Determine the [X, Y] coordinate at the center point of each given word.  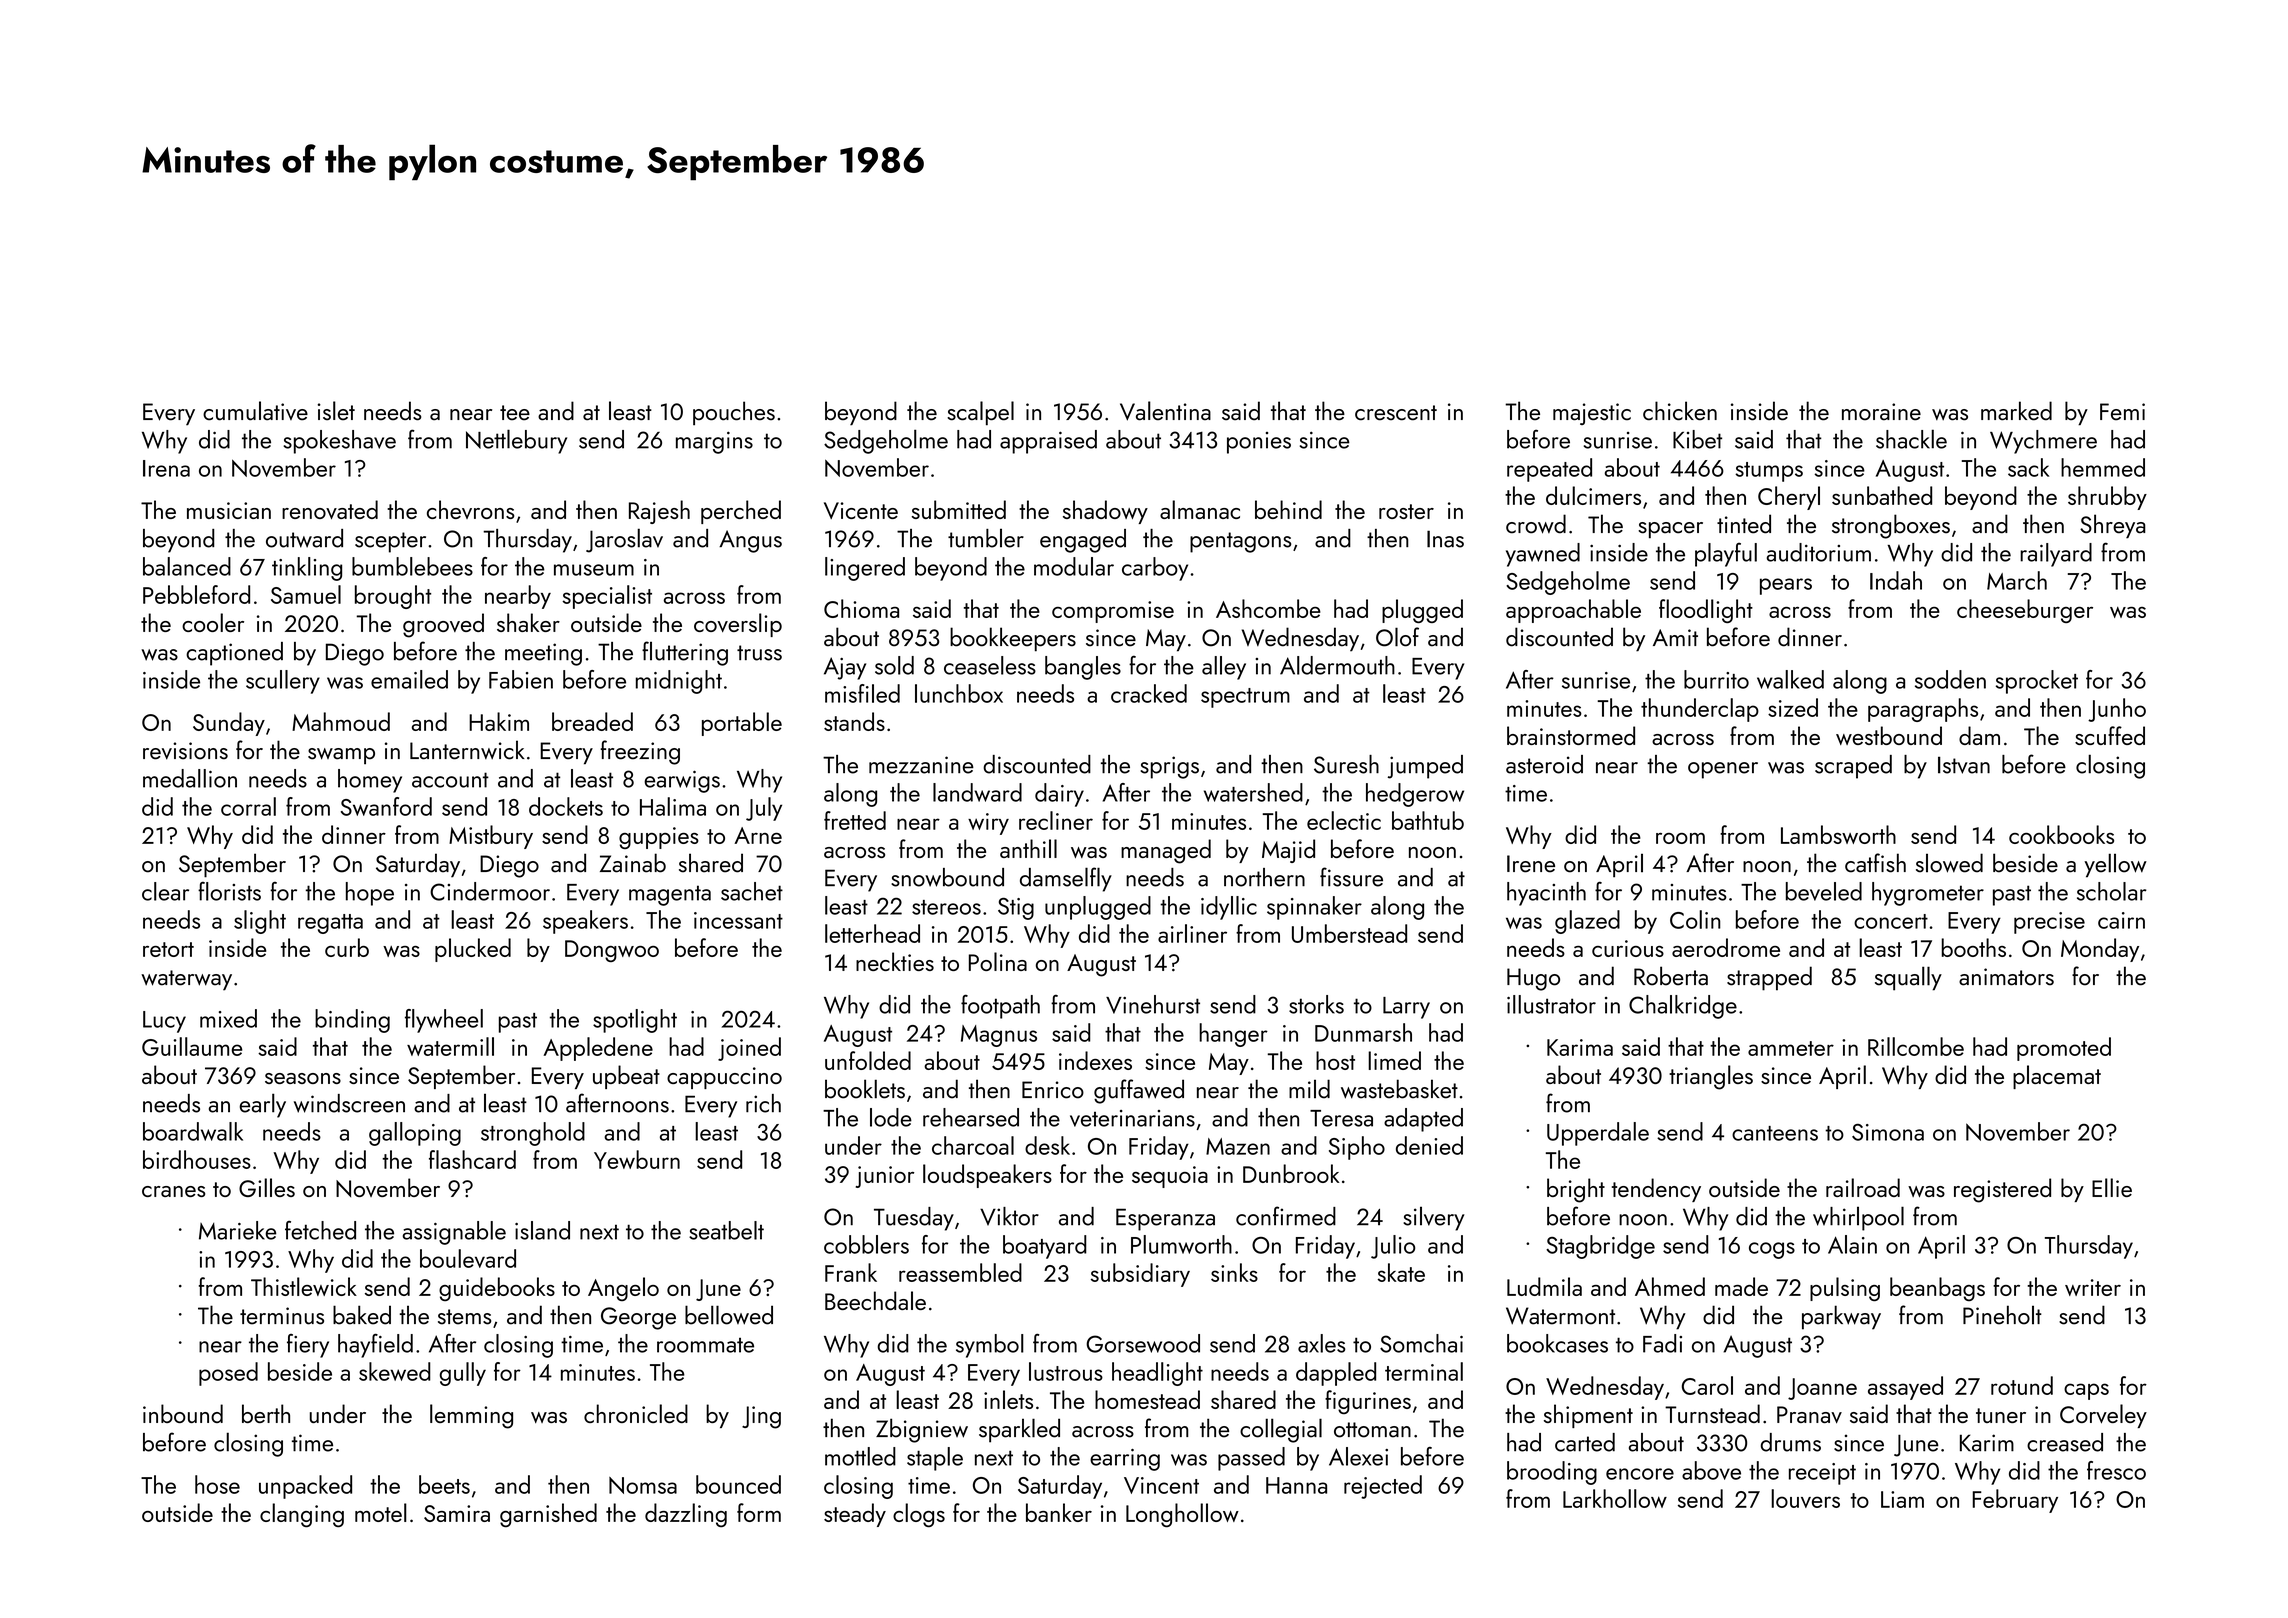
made [1741, 1286]
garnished [548, 1515]
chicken [1680, 411]
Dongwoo [612, 951]
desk [1047, 1145]
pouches [734, 413]
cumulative [255, 411]
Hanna [1296, 1485]
